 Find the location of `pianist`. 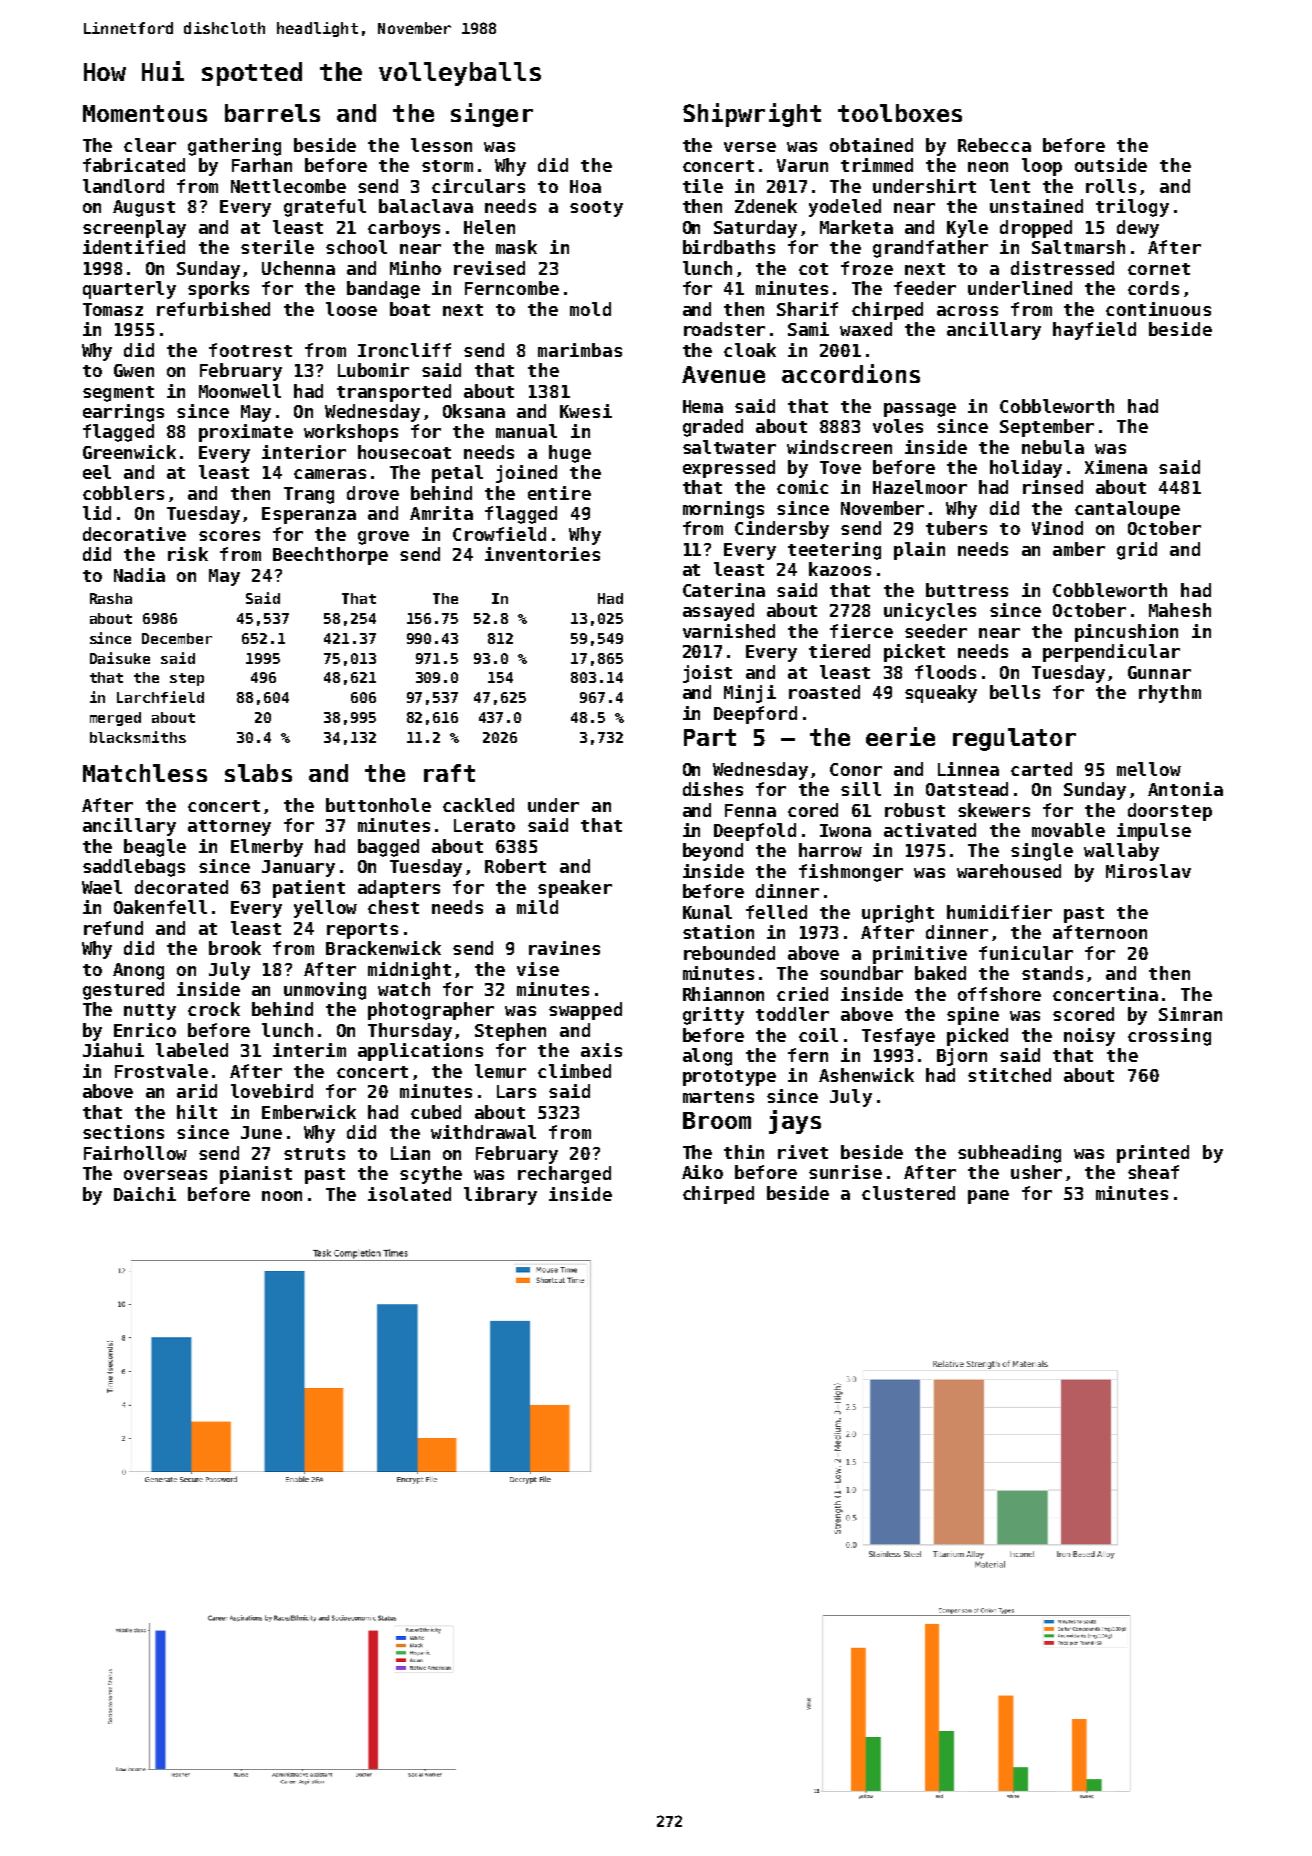

pianist is located at coordinates (256, 1175).
